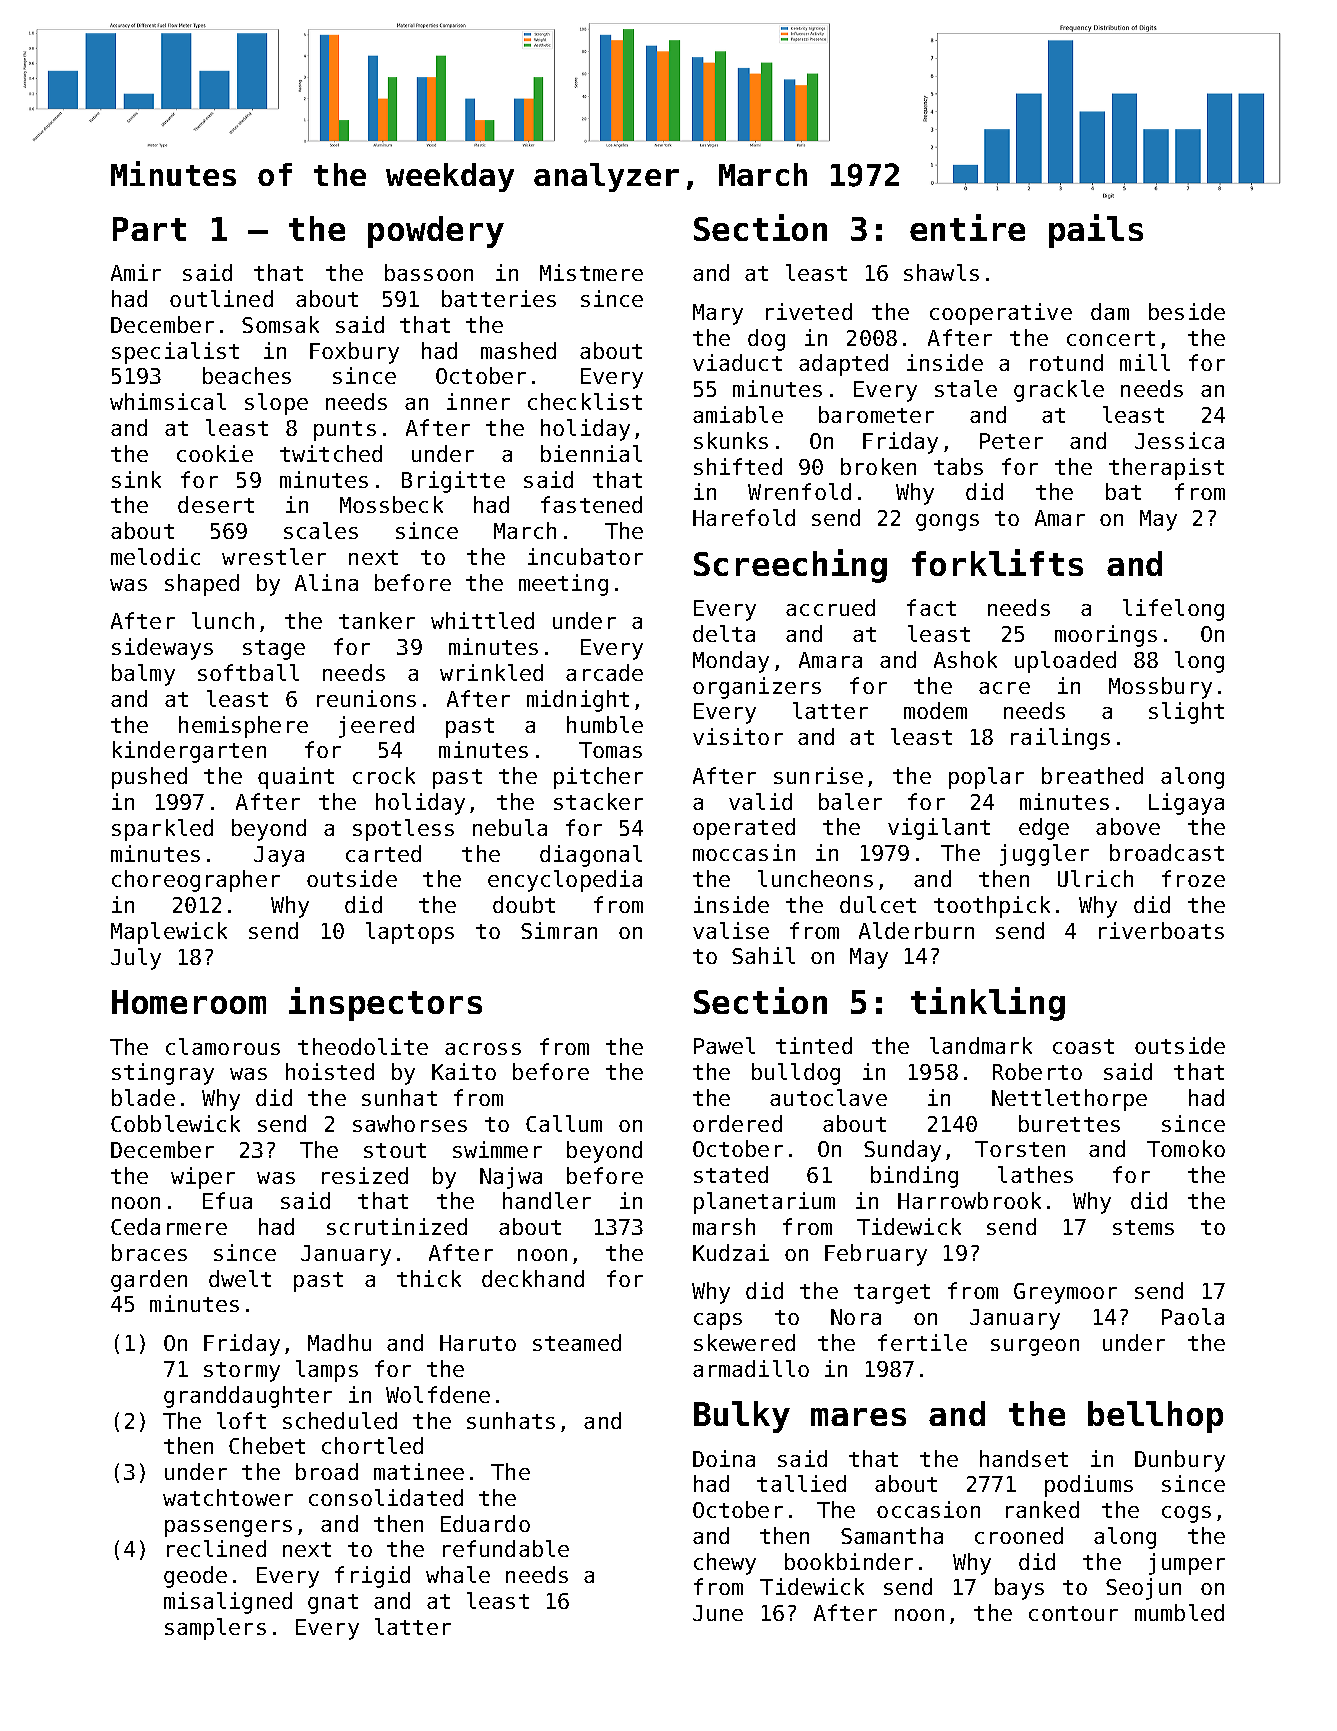 This screenshot has width=1337, height=1731. I want to click on Pawel, so click(724, 1045).
